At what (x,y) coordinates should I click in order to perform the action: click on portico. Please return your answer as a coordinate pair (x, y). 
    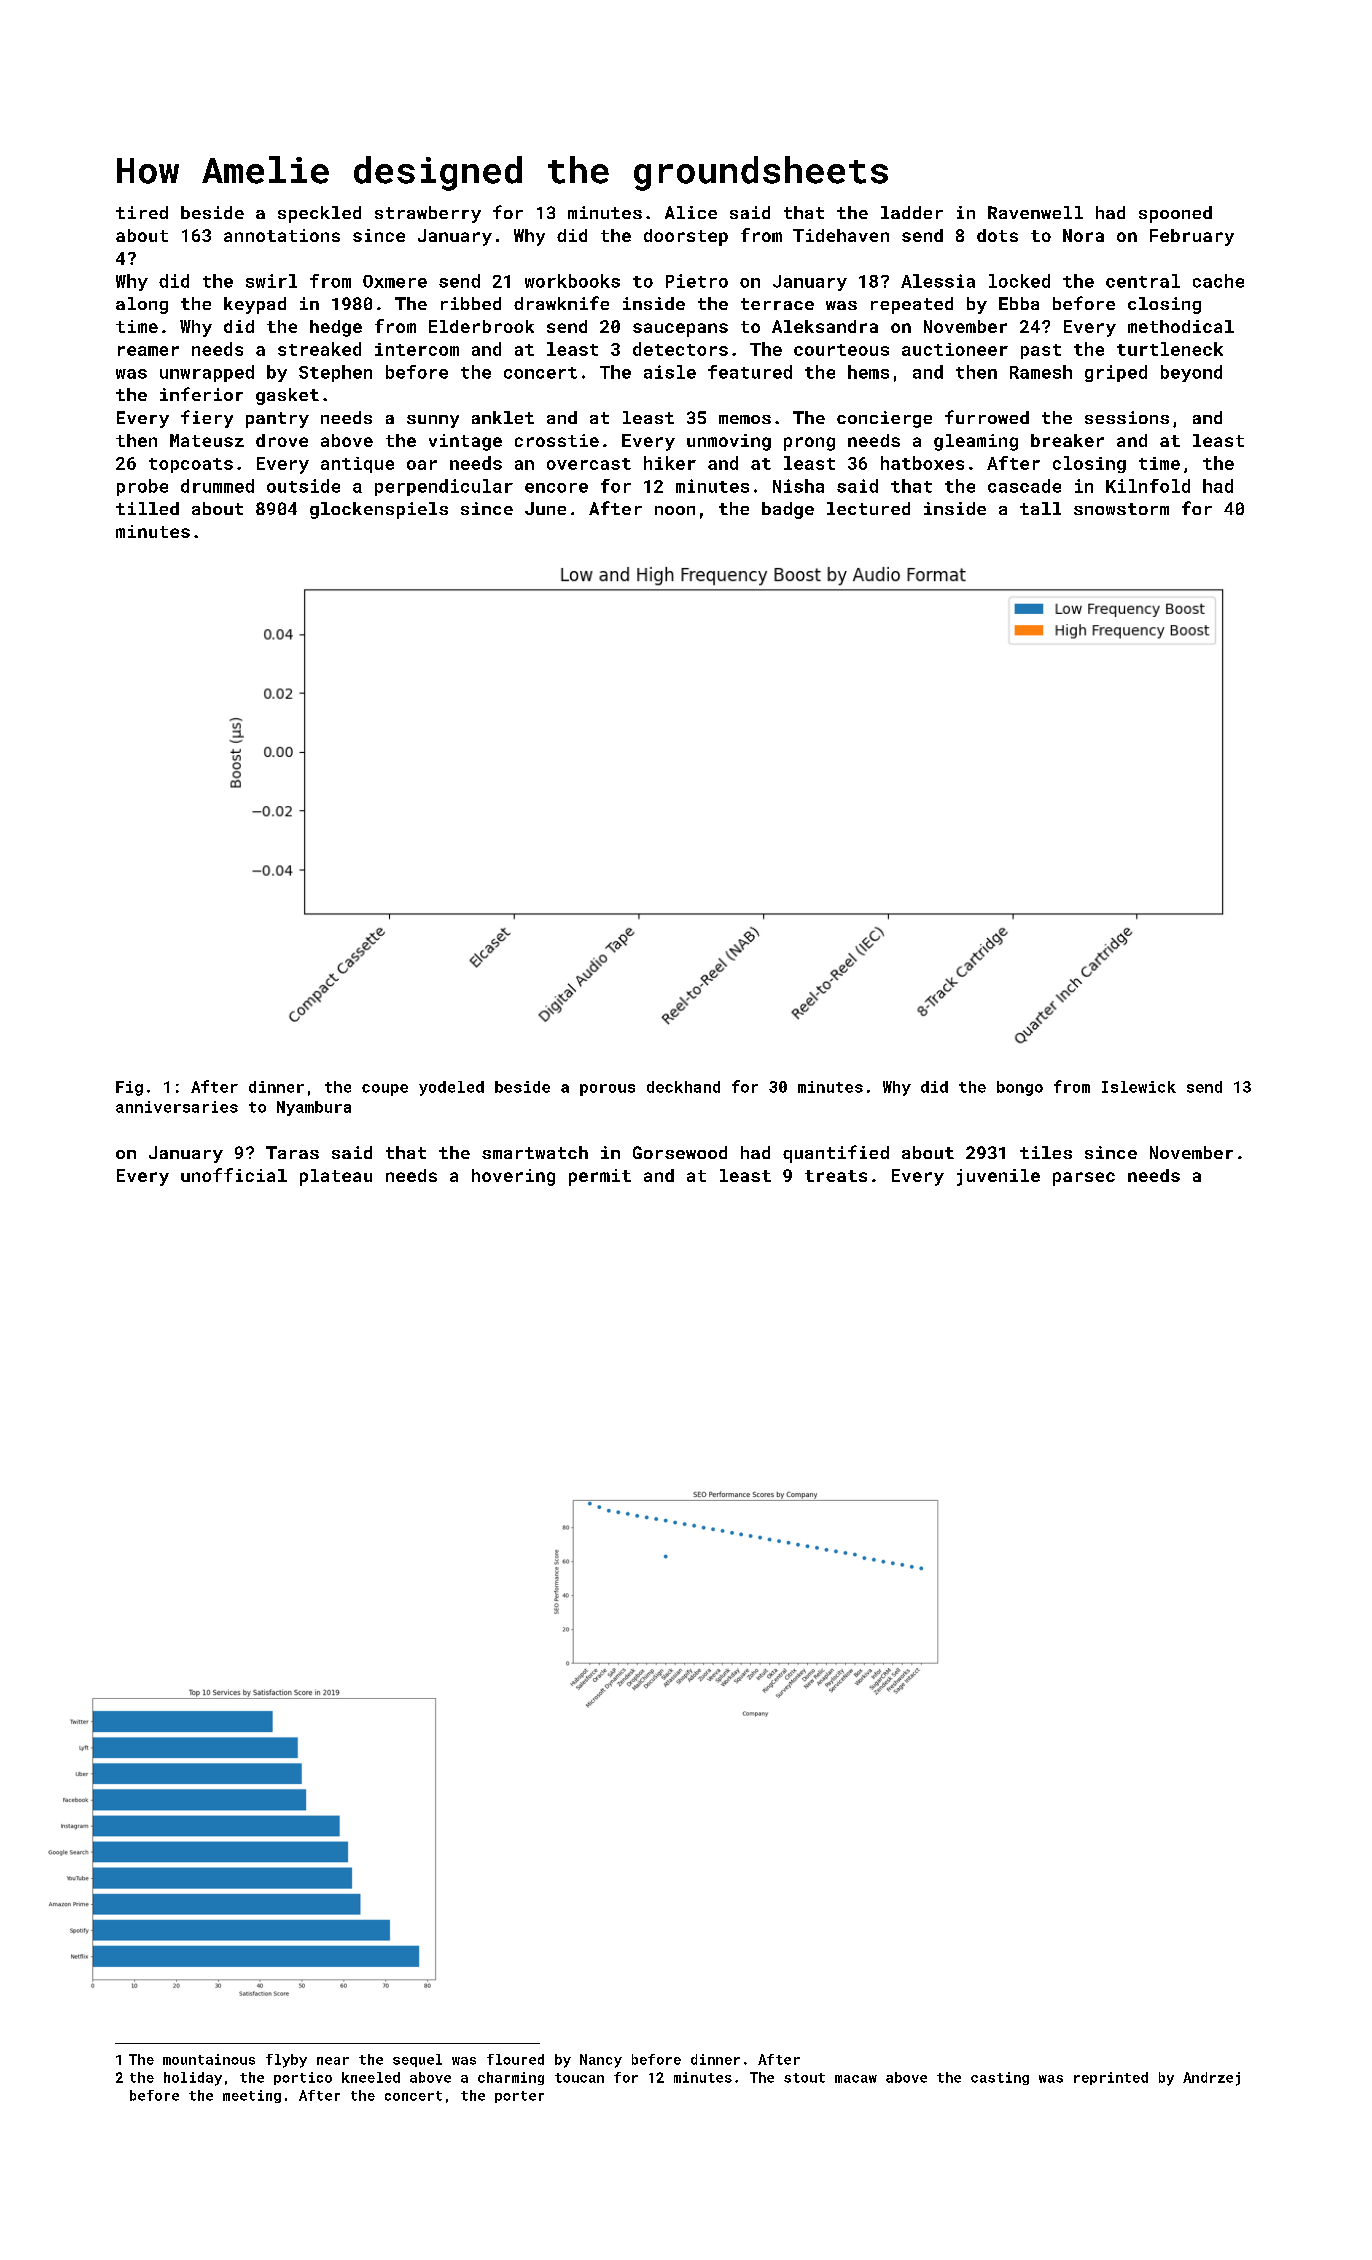
    Looking at the image, I should click on (303, 2078).
